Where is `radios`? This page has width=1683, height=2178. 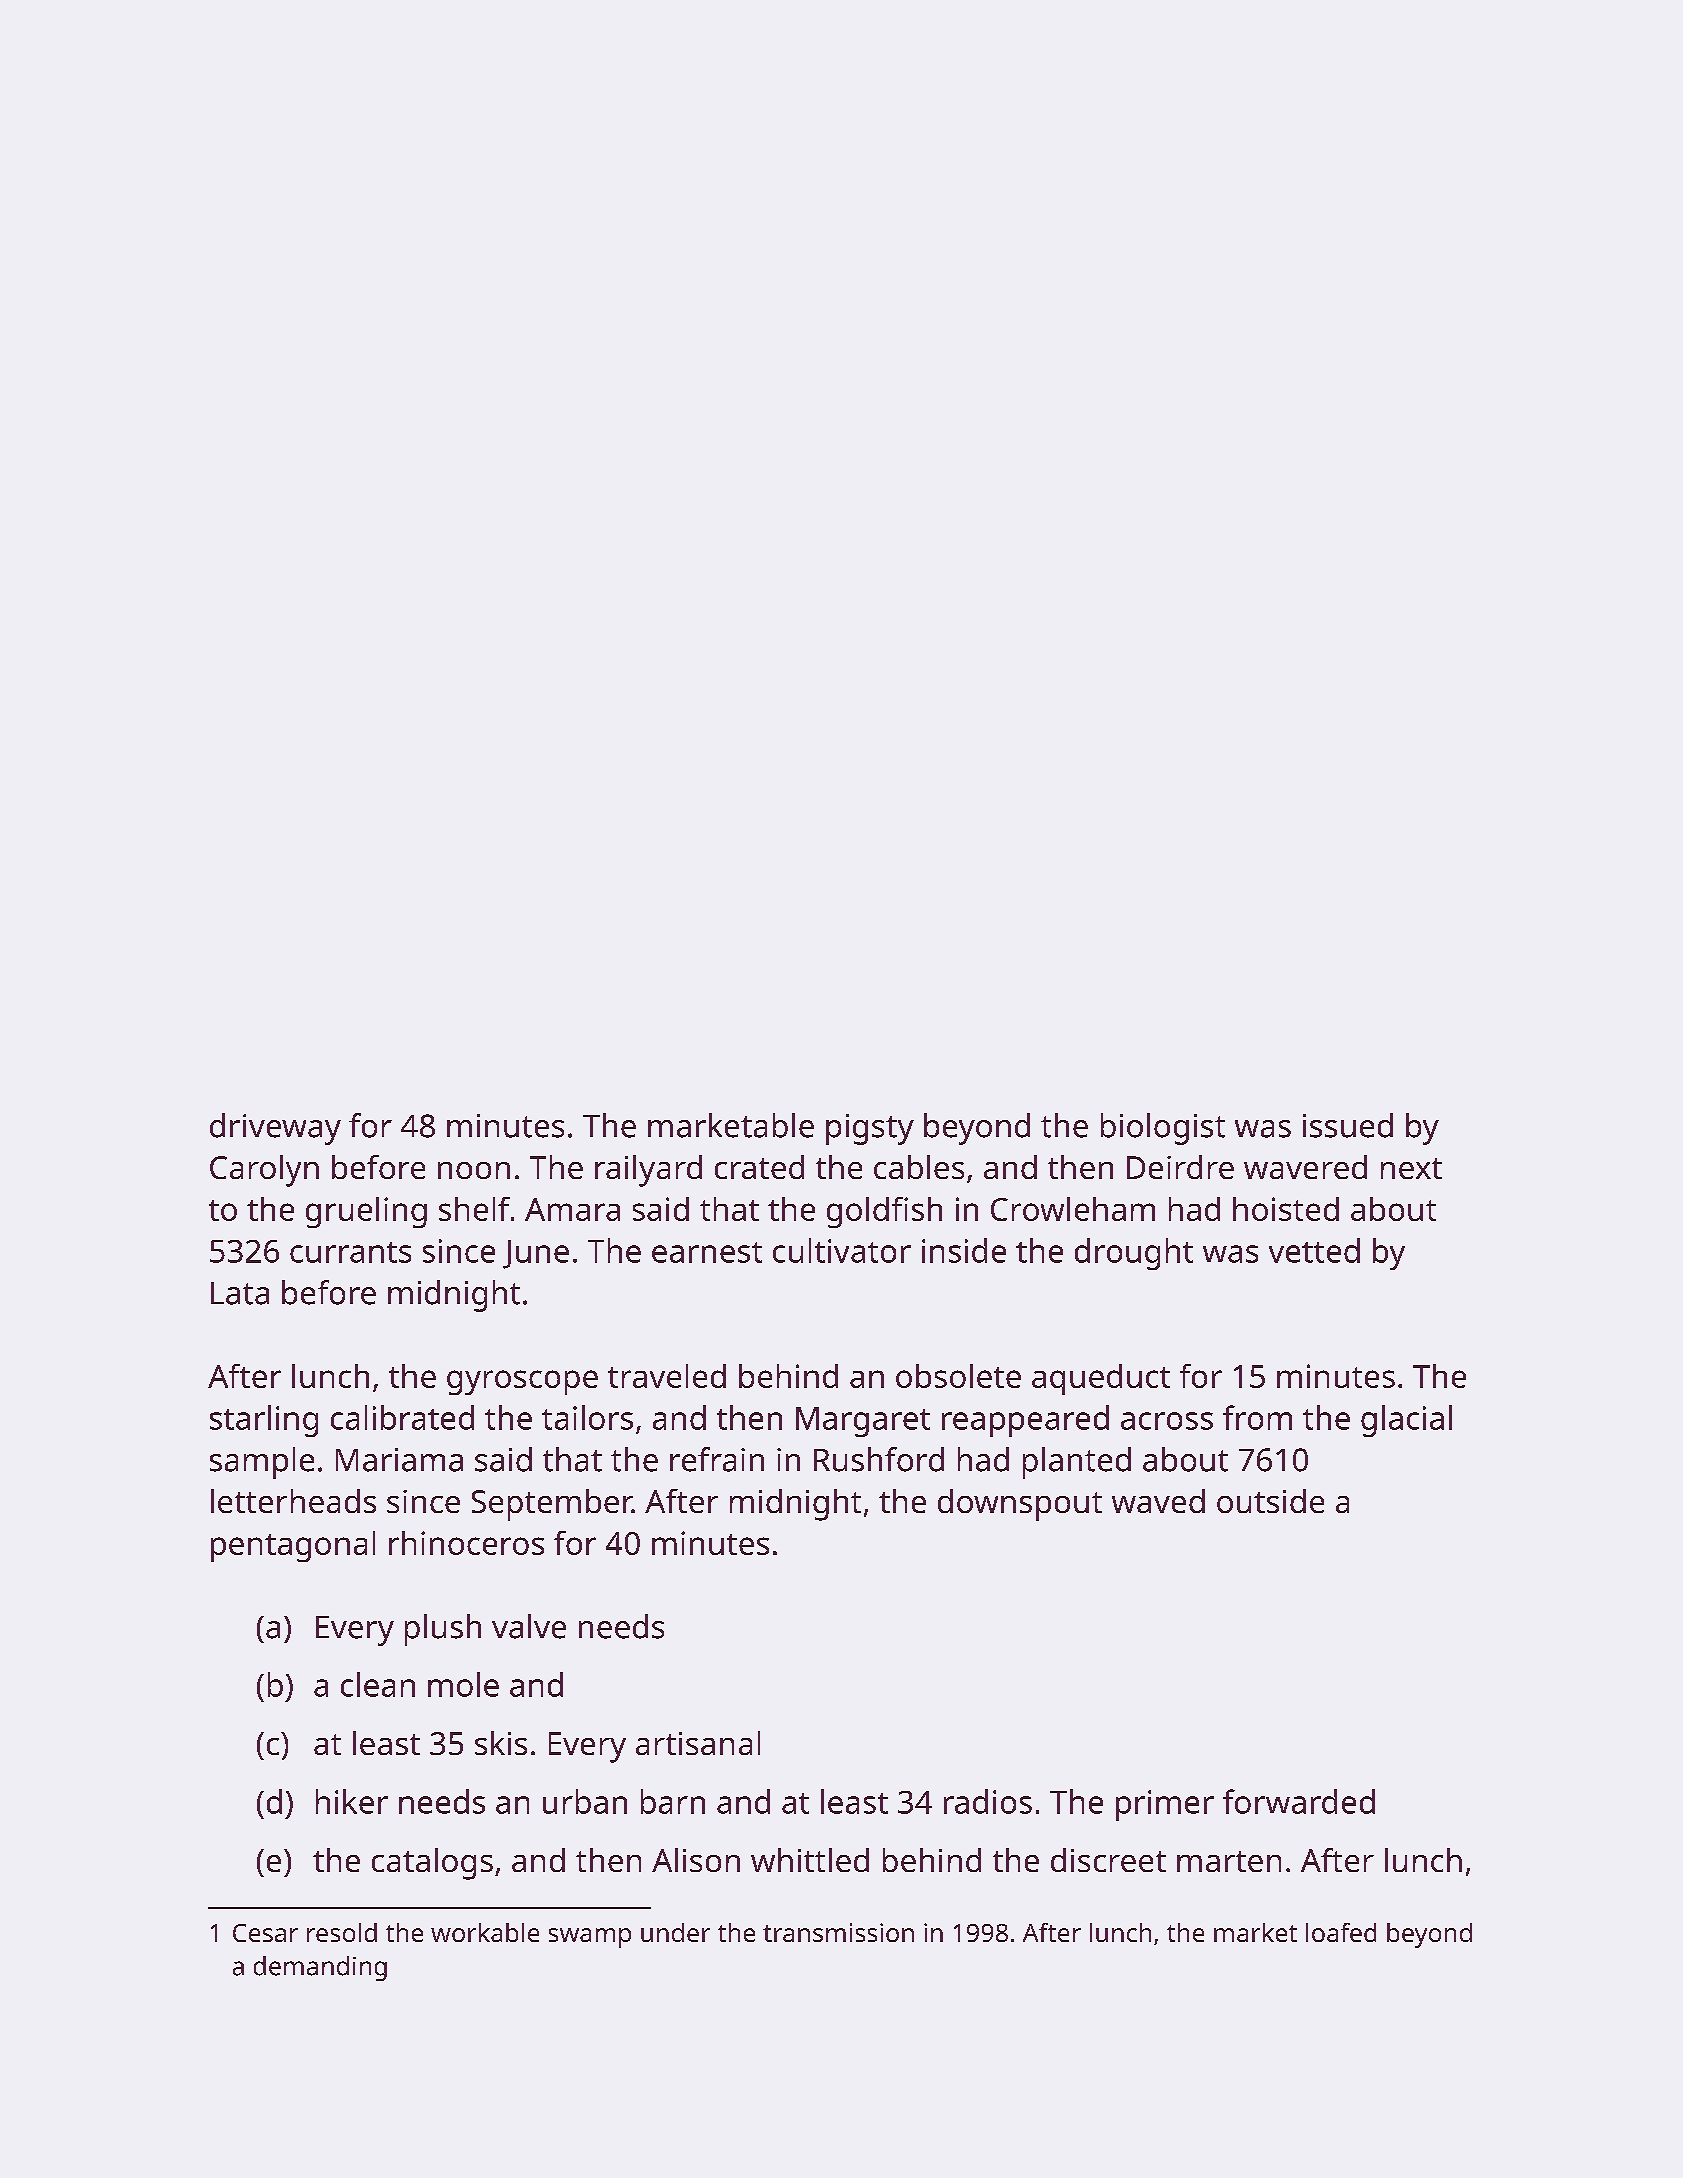
radios is located at coordinates (988, 1801).
